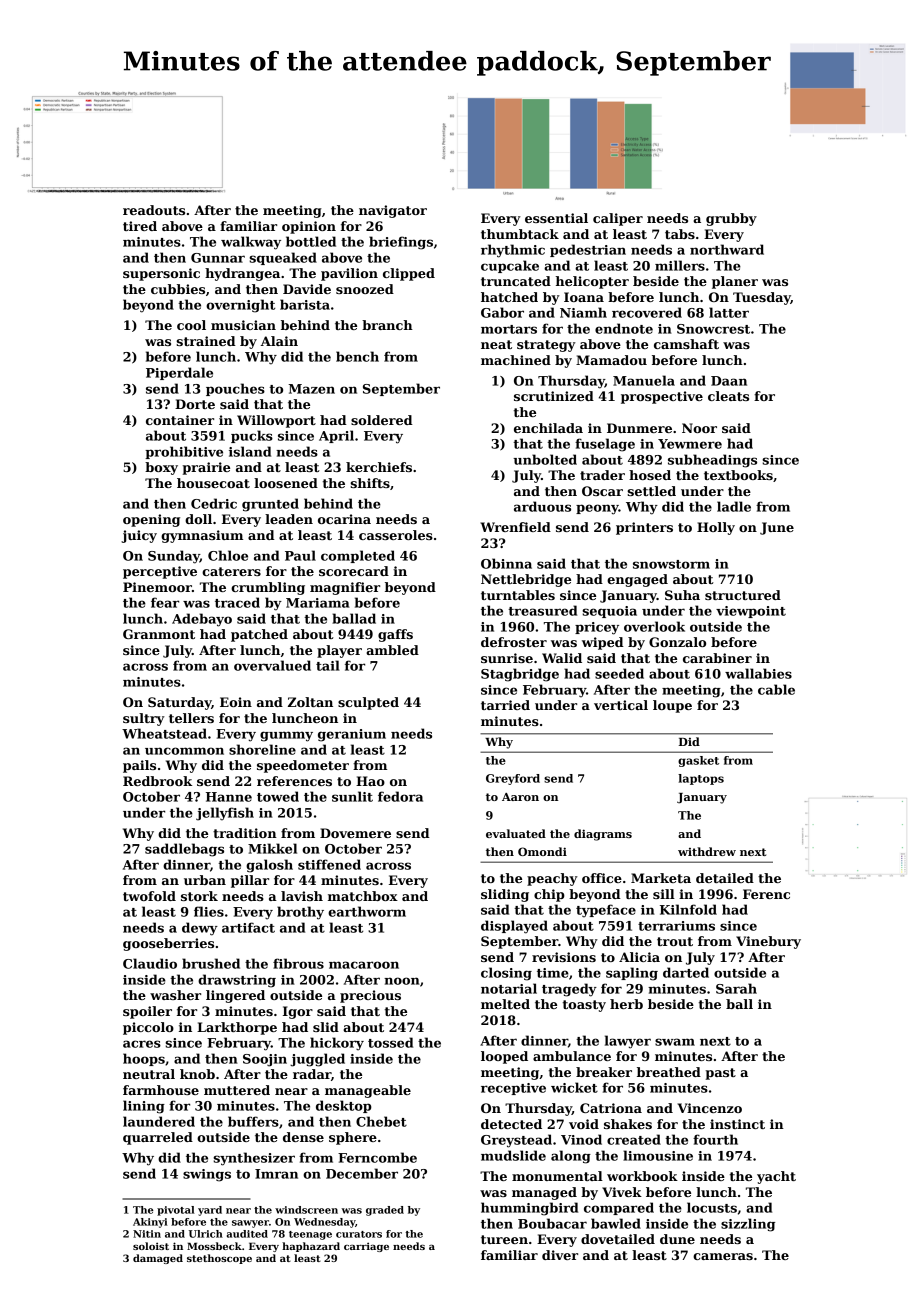 This screenshot has height=1308, width=924. I want to click on branch, so click(387, 325).
